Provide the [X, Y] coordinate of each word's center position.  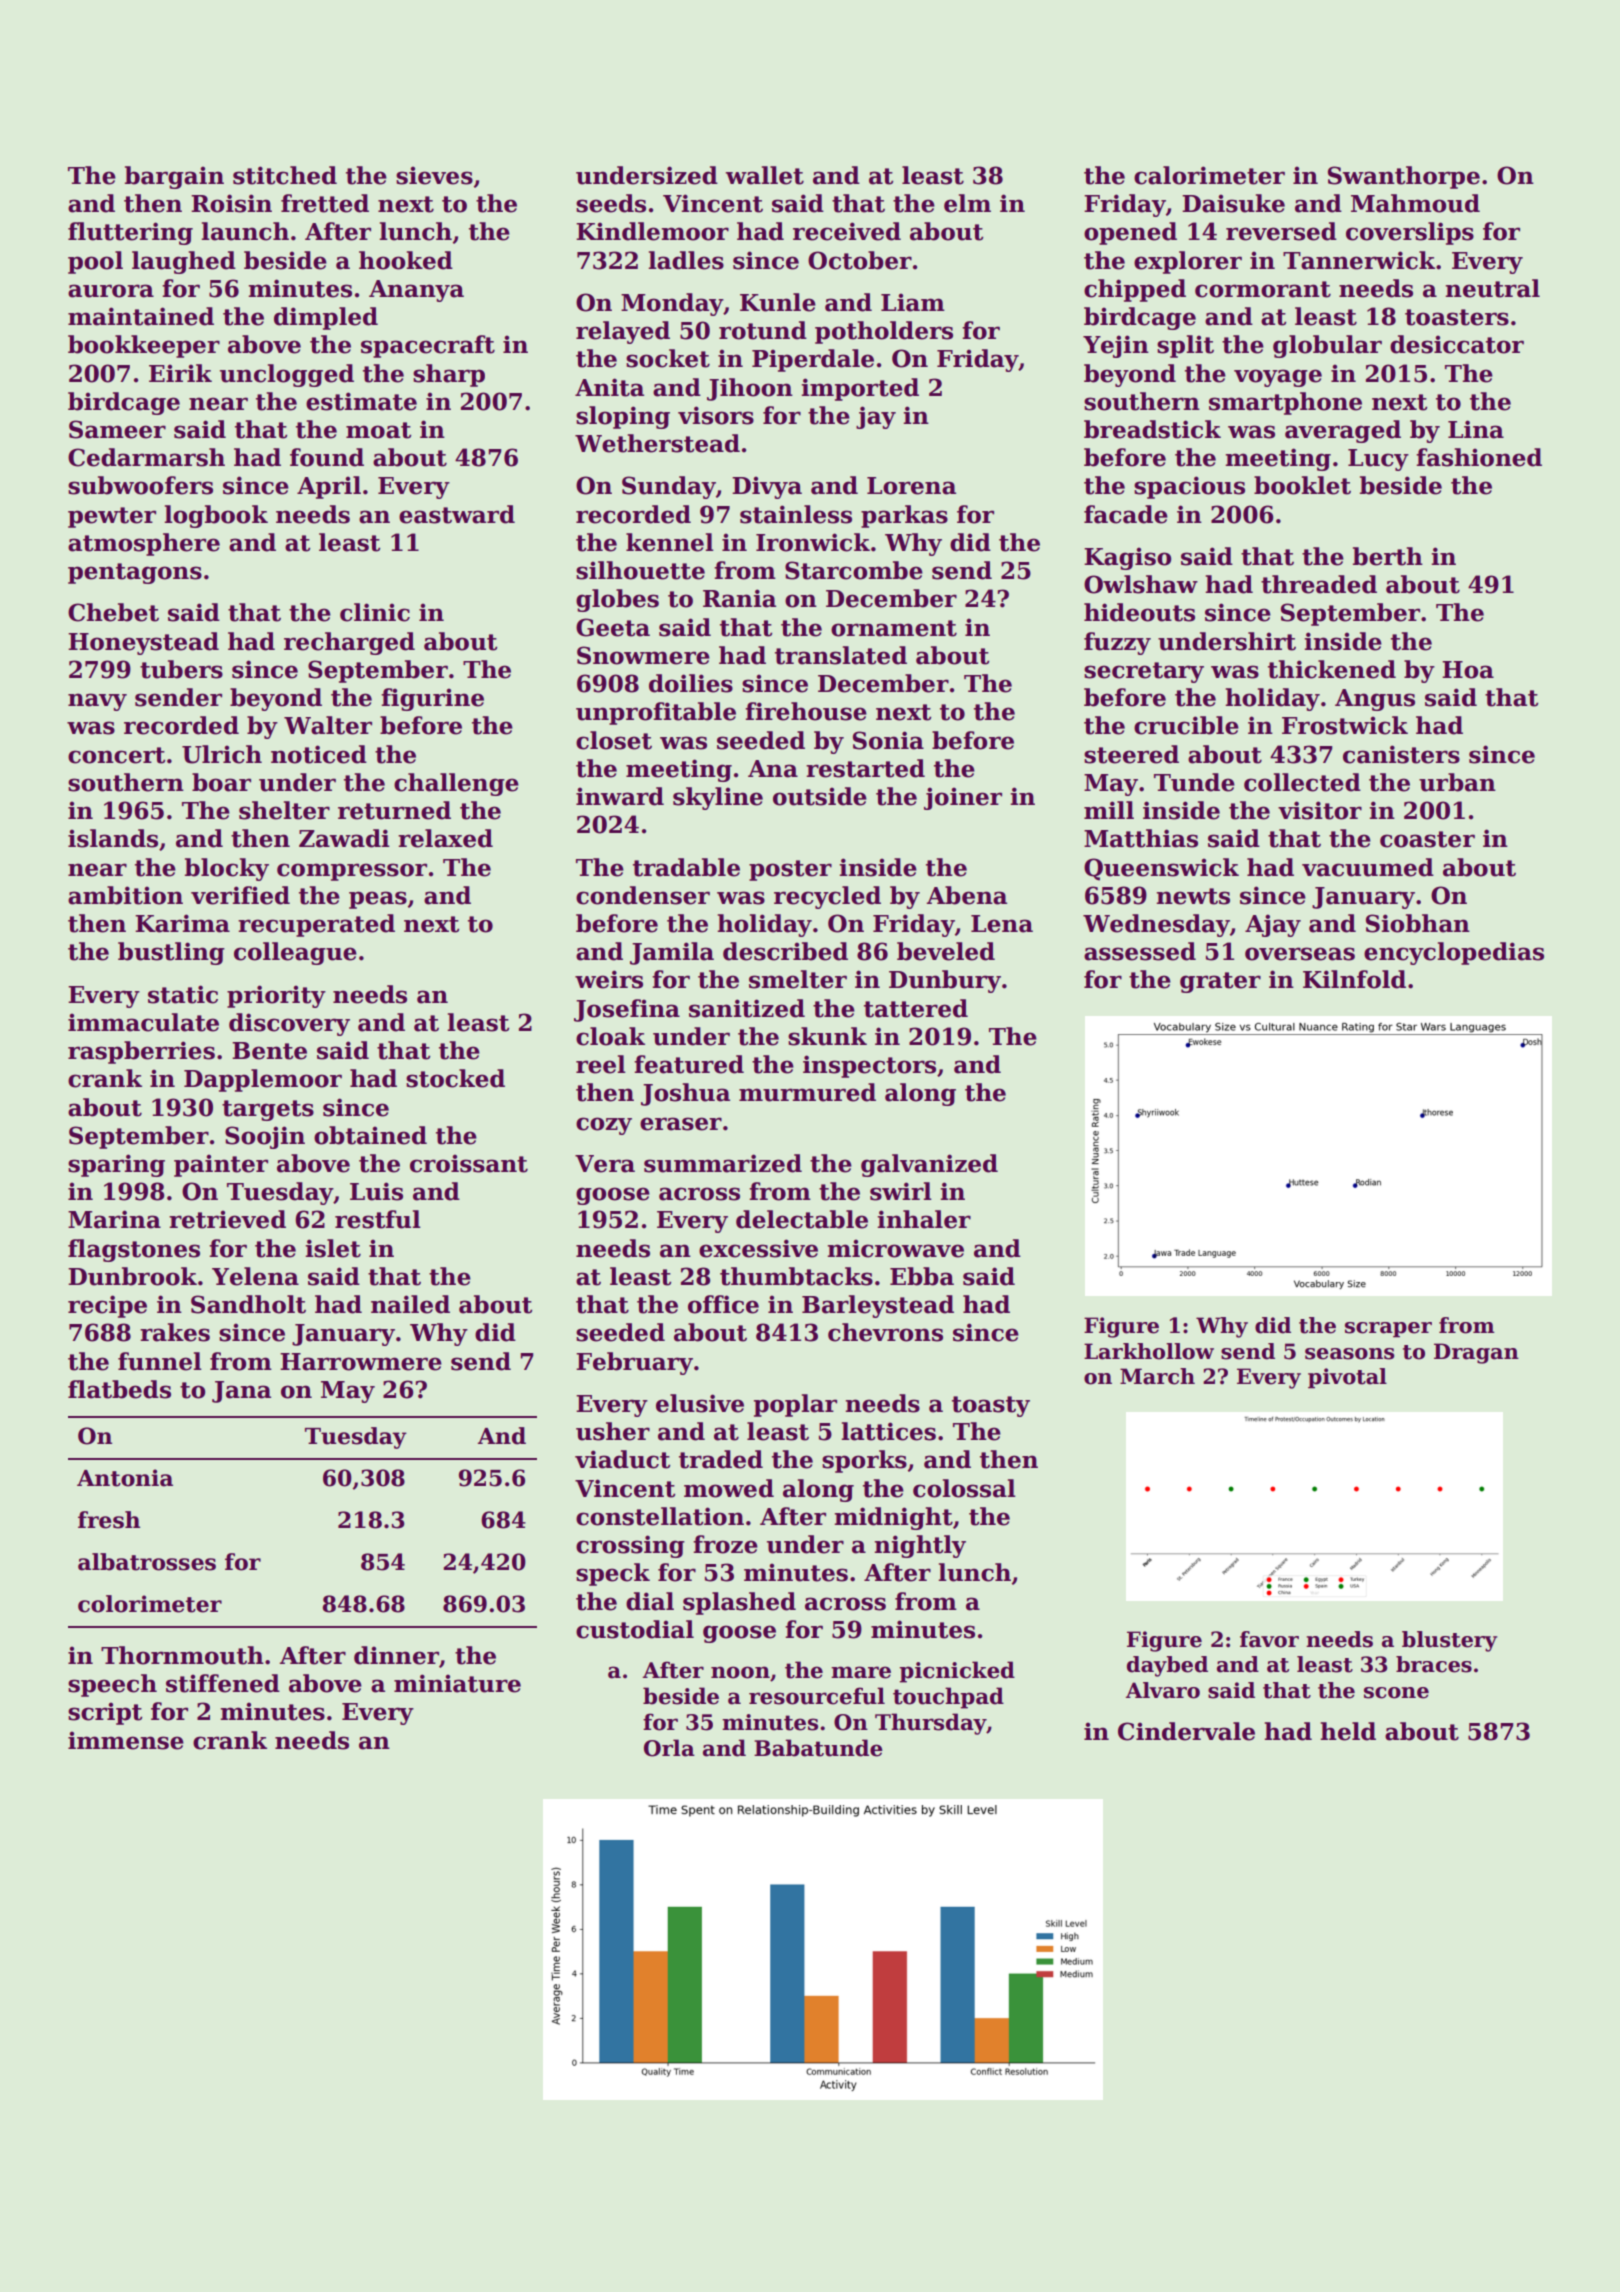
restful [378, 1219]
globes [617, 600]
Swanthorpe [1404, 177]
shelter [284, 810]
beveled [946, 951]
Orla [669, 1748]
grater [1220, 982]
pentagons [135, 573]
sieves [434, 175]
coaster [1427, 839]
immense [126, 1740]
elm [967, 203]
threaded [1319, 584]
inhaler [924, 1219]
